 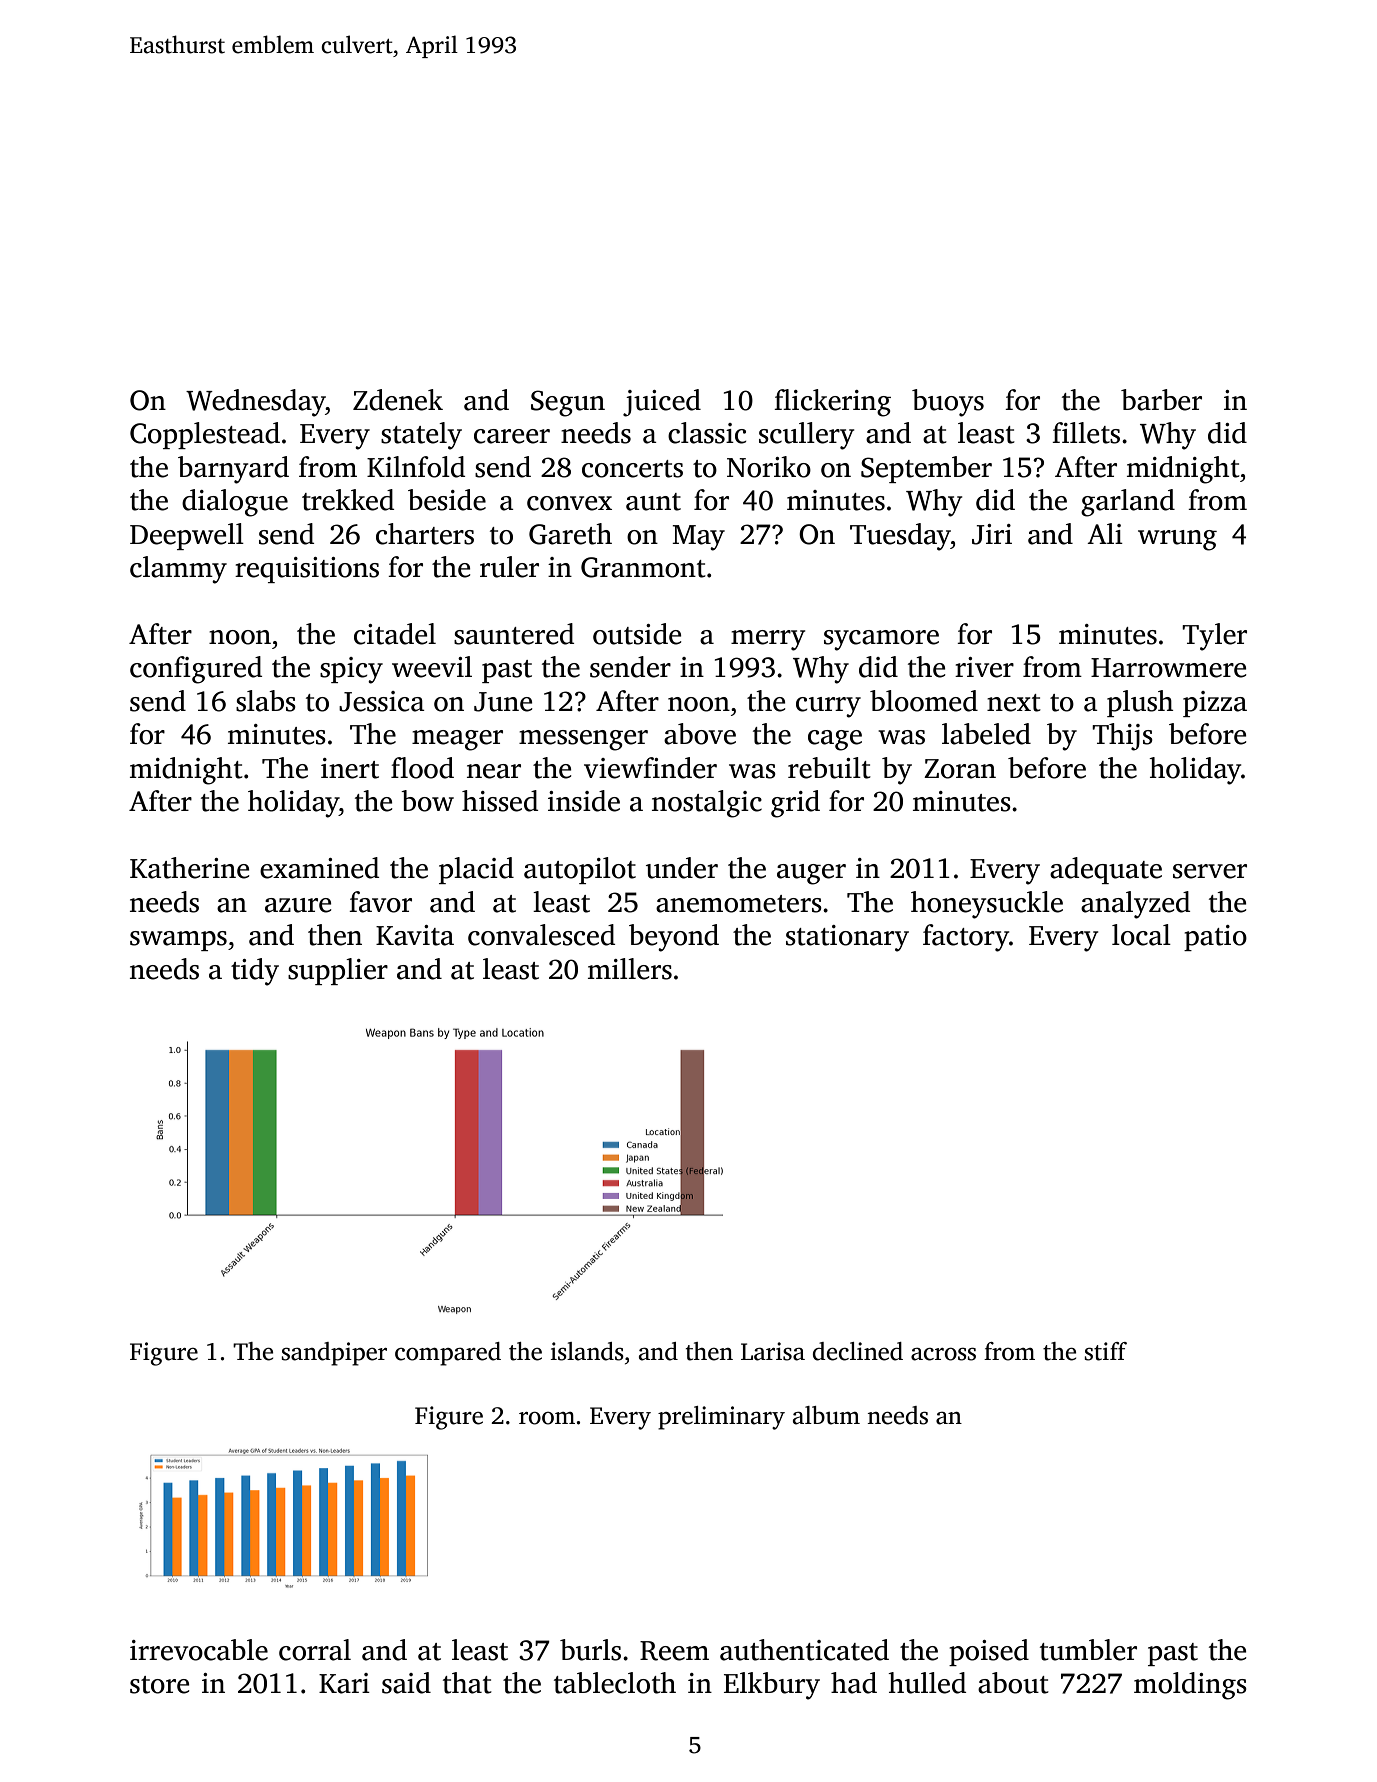 What do you see at coordinates (966, 938) in the image?
I see `factory` at bounding box center [966, 938].
